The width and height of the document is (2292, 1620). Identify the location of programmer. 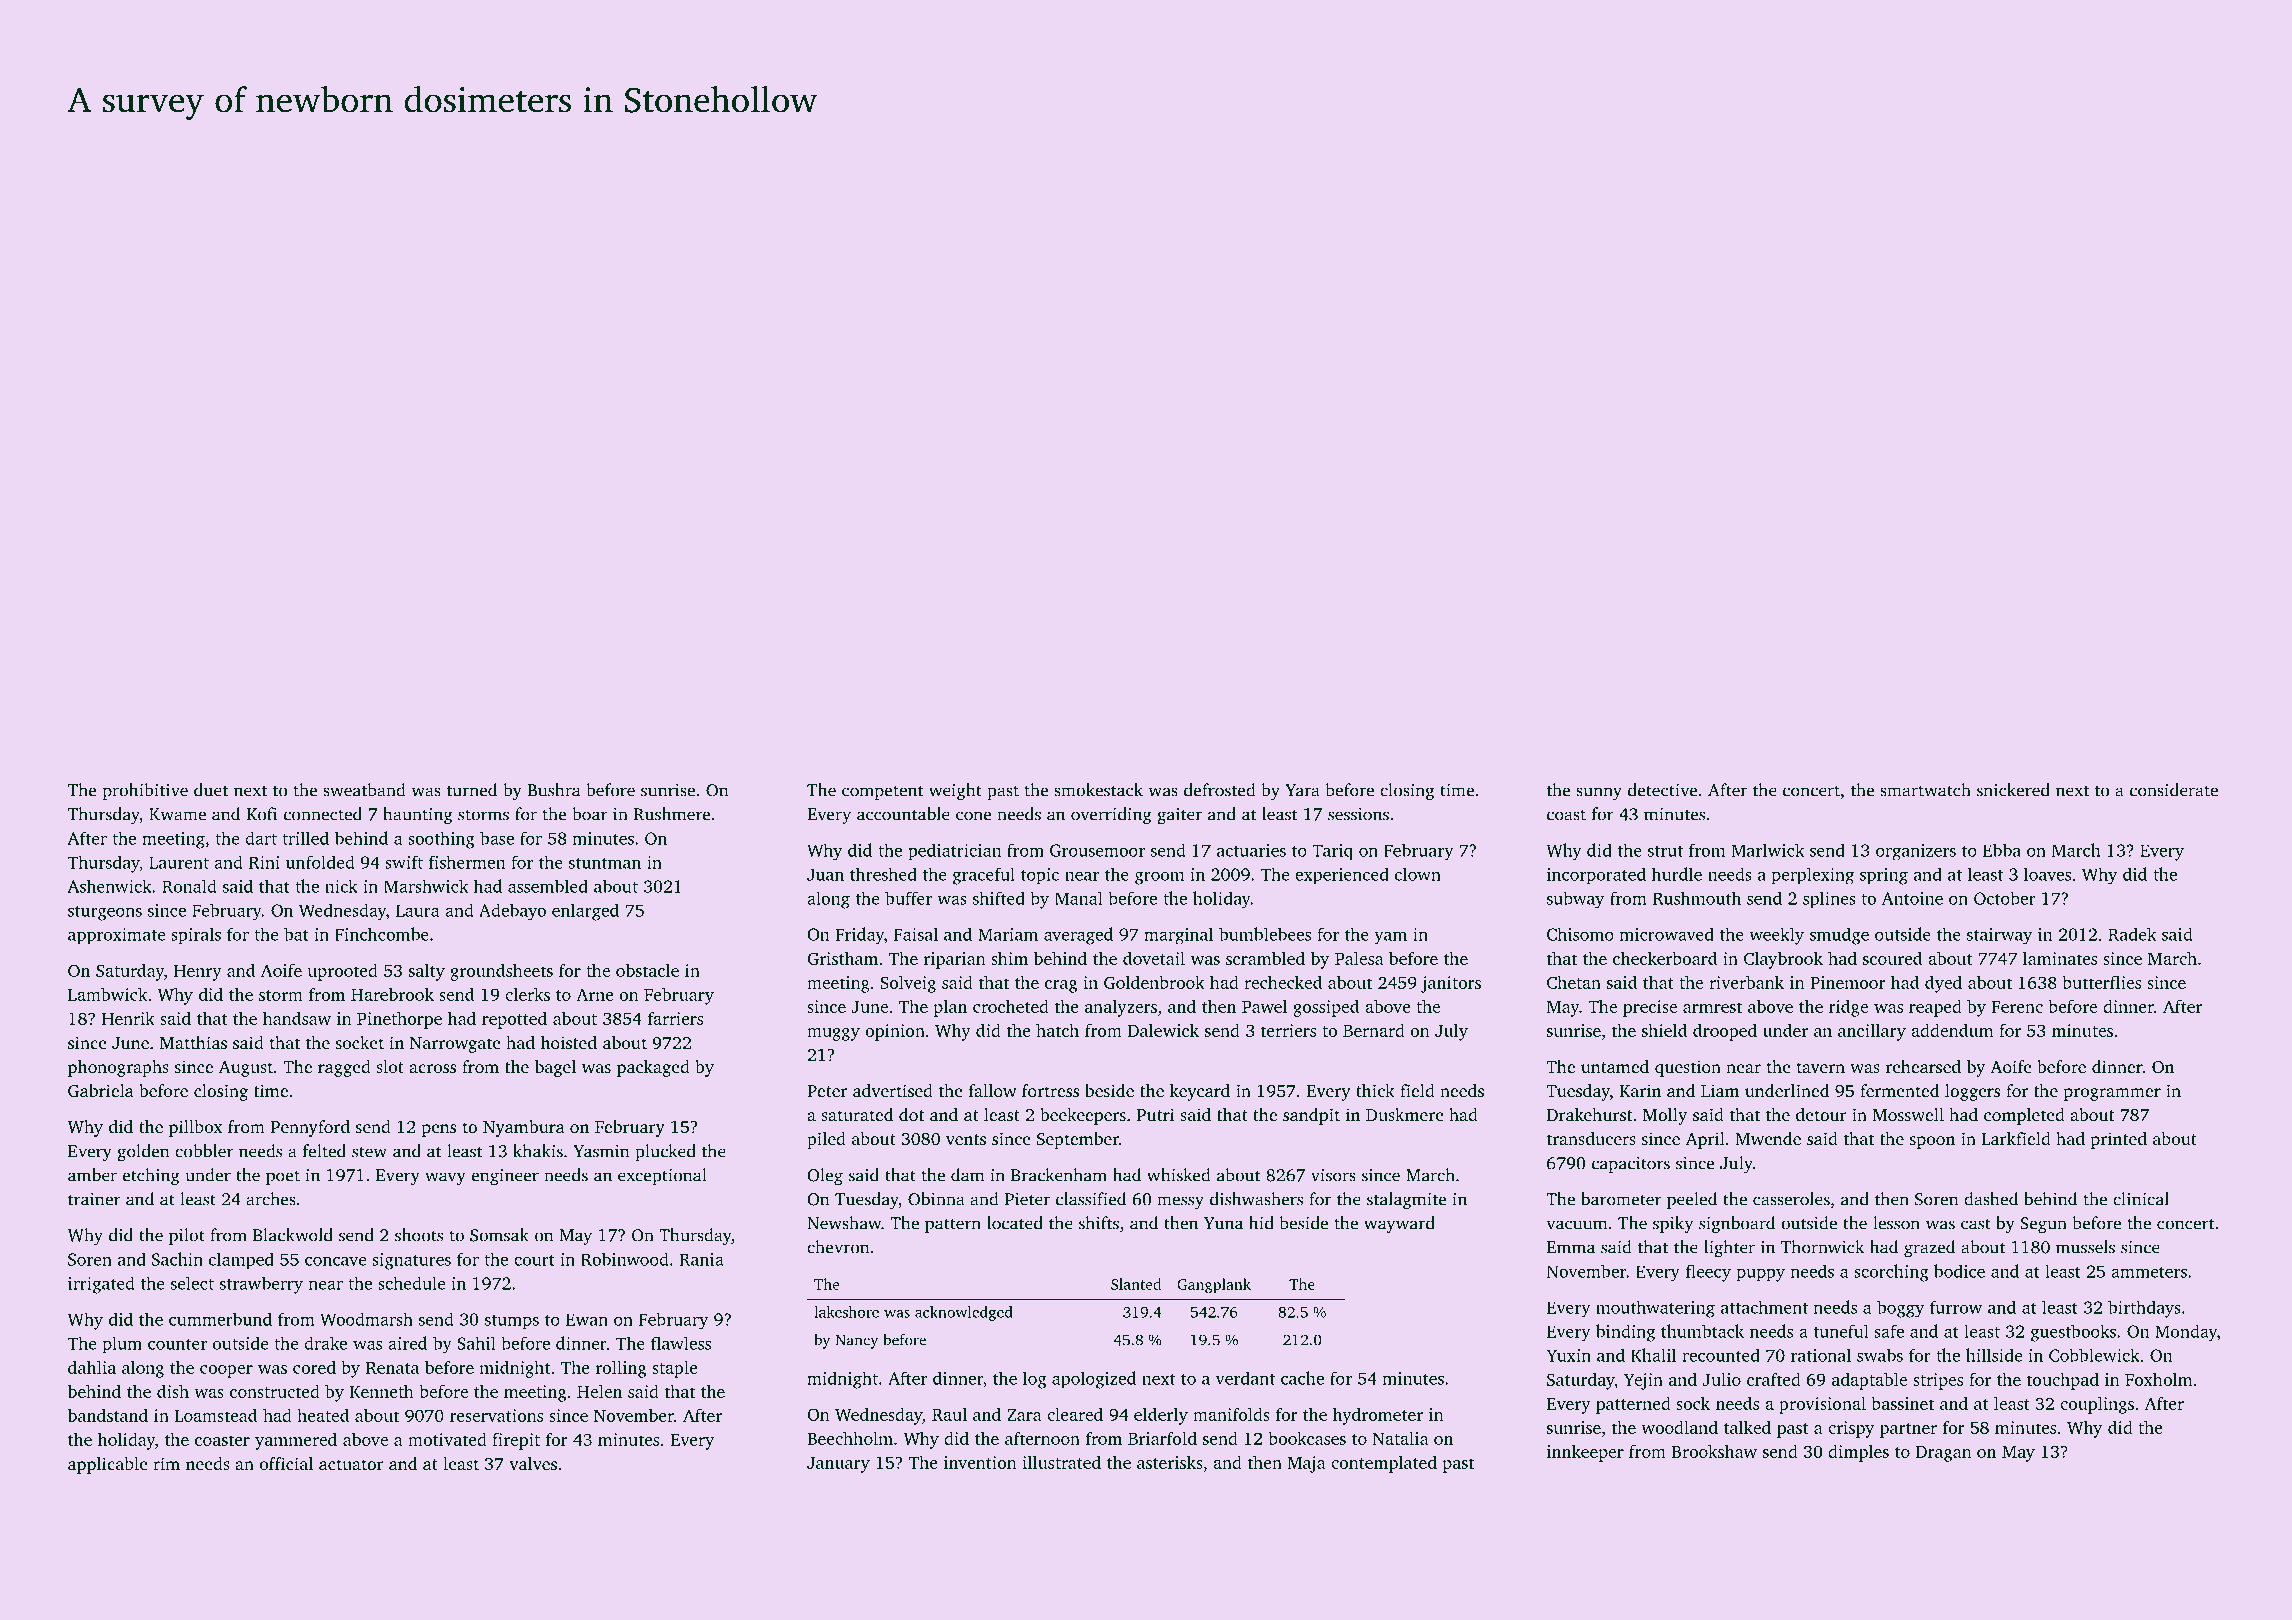
(2112, 1094).
